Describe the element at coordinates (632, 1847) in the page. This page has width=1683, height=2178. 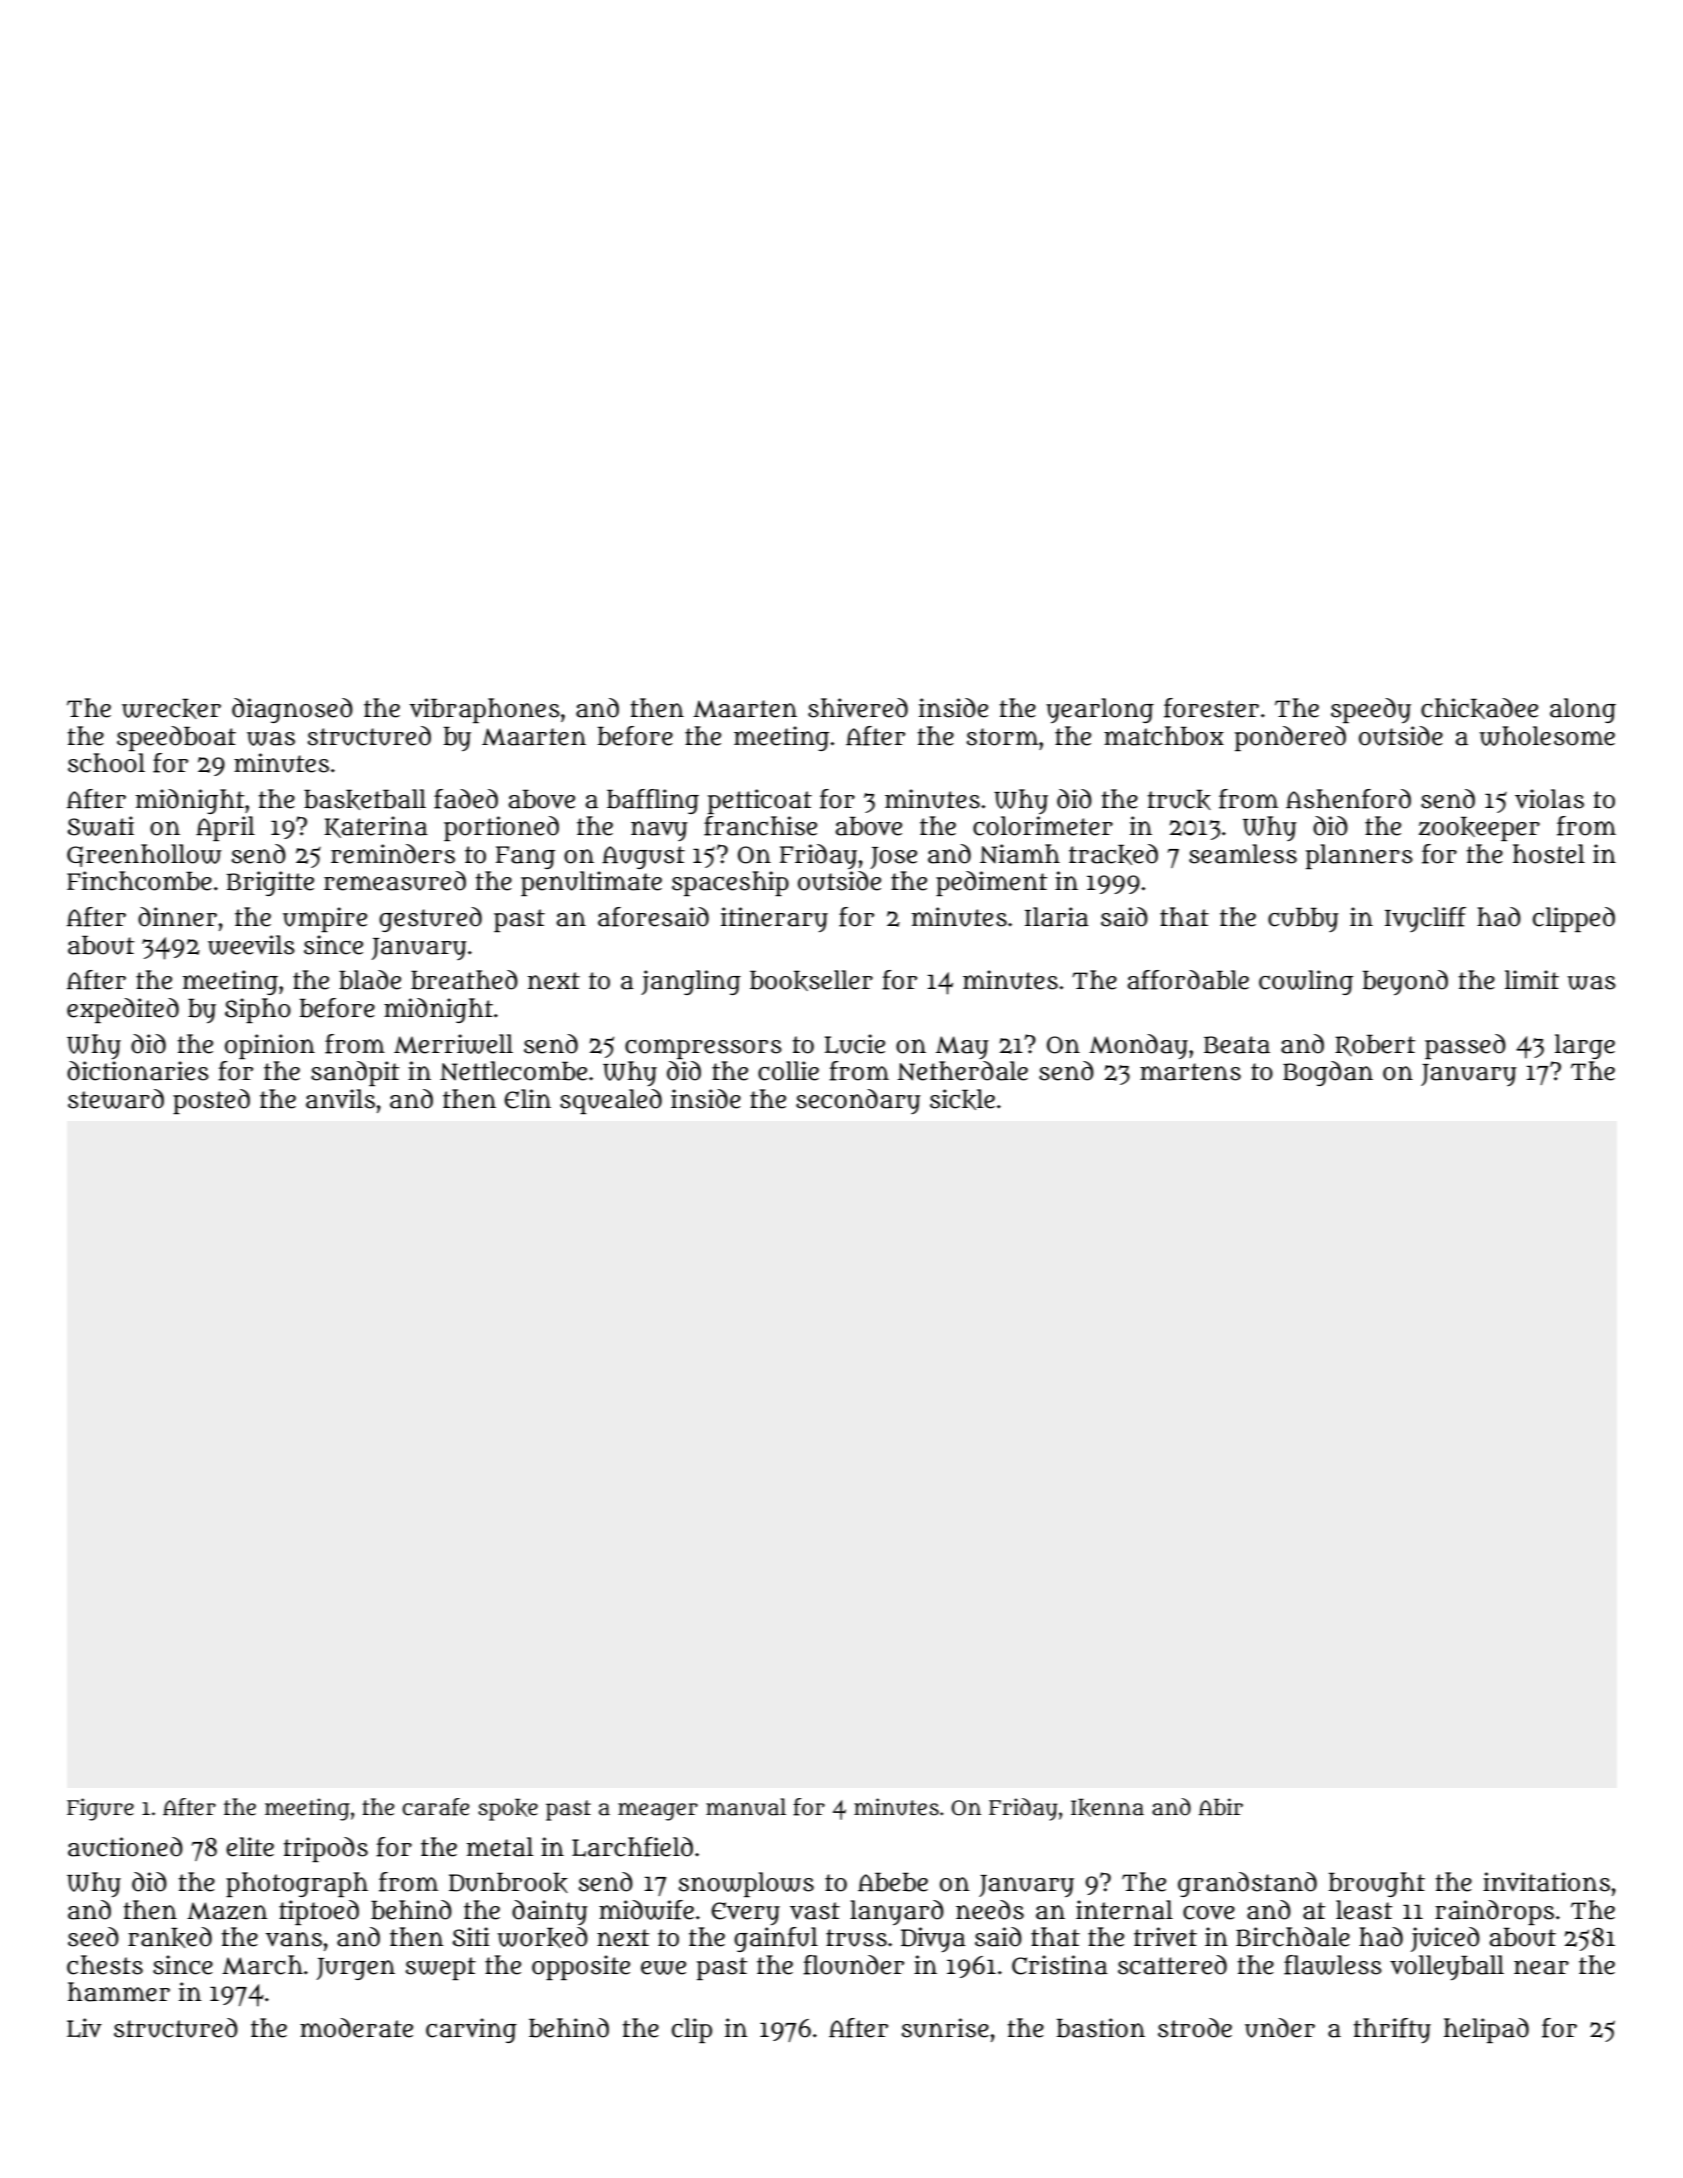
I see `Larchfield` at that location.
